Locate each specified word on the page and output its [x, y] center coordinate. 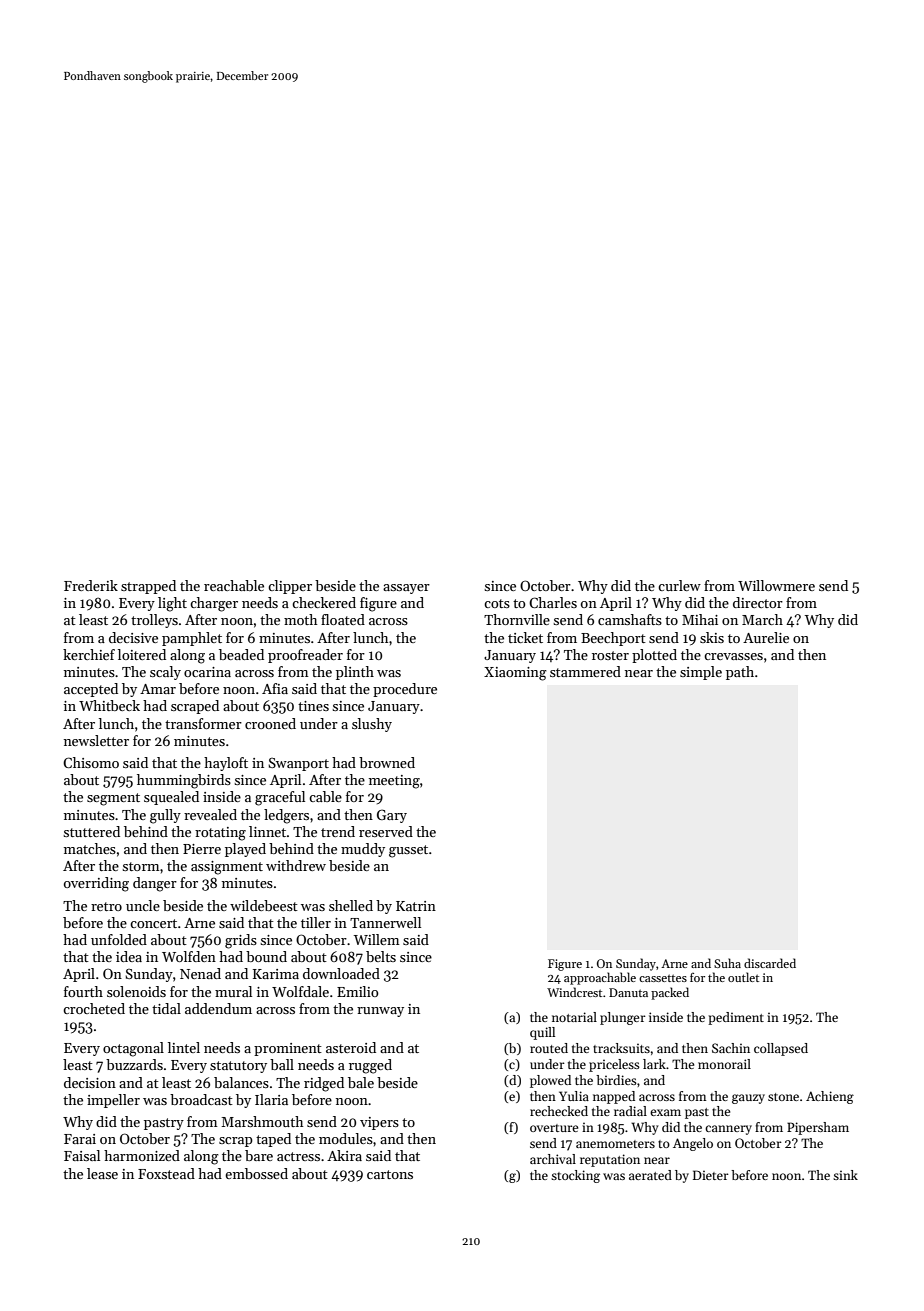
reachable [234, 585]
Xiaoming [515, 674]
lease [102, 1173]
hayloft [226, 764]
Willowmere [776, 585]
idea [129, 956]
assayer [406, 589]
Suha [727, 963]
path [740, 673]
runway [380, 1012]
